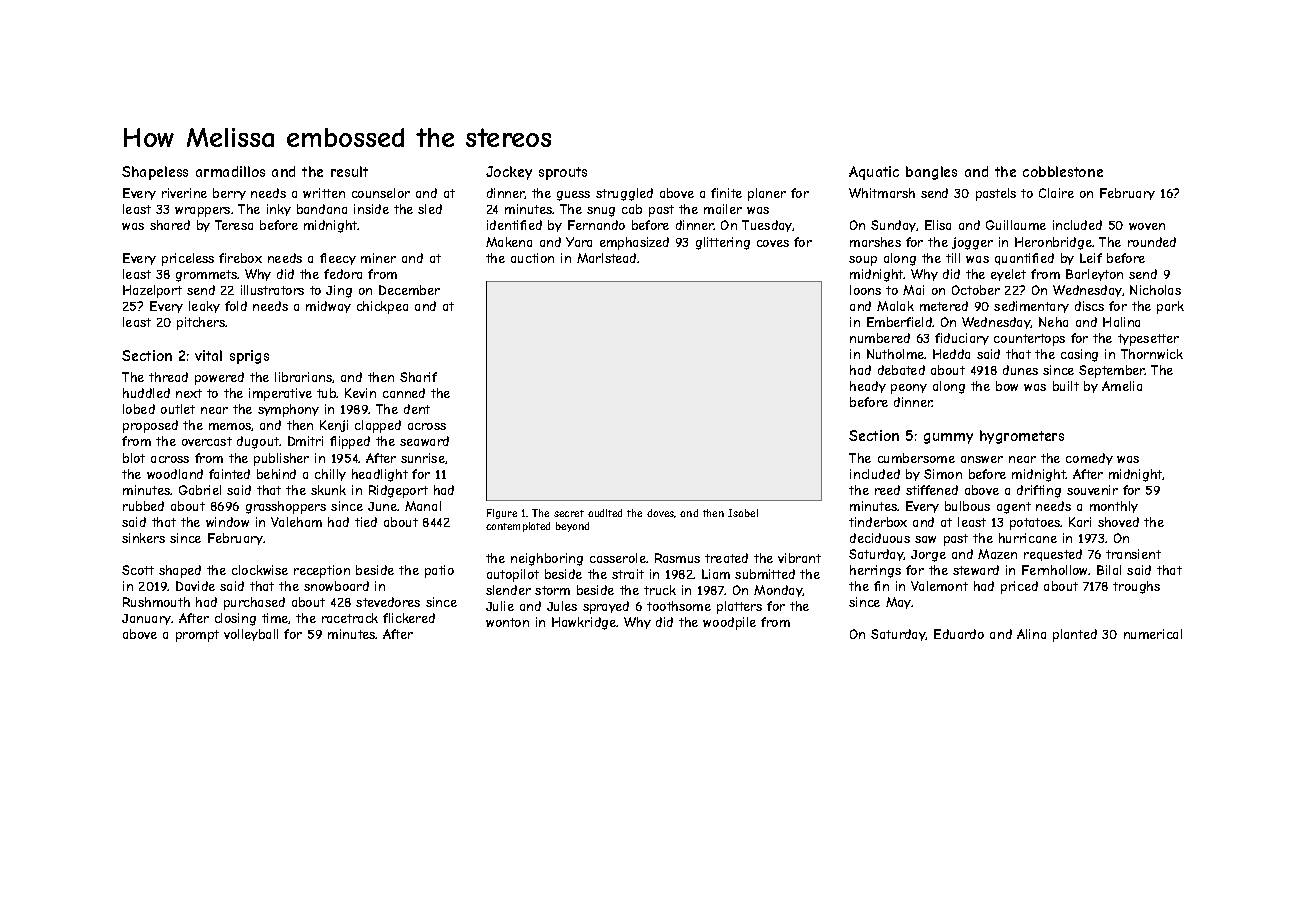 The height and width of the document is (924, 1308). Describe the element at coordinates (349, 171) in the document. I see `result` at that location.
